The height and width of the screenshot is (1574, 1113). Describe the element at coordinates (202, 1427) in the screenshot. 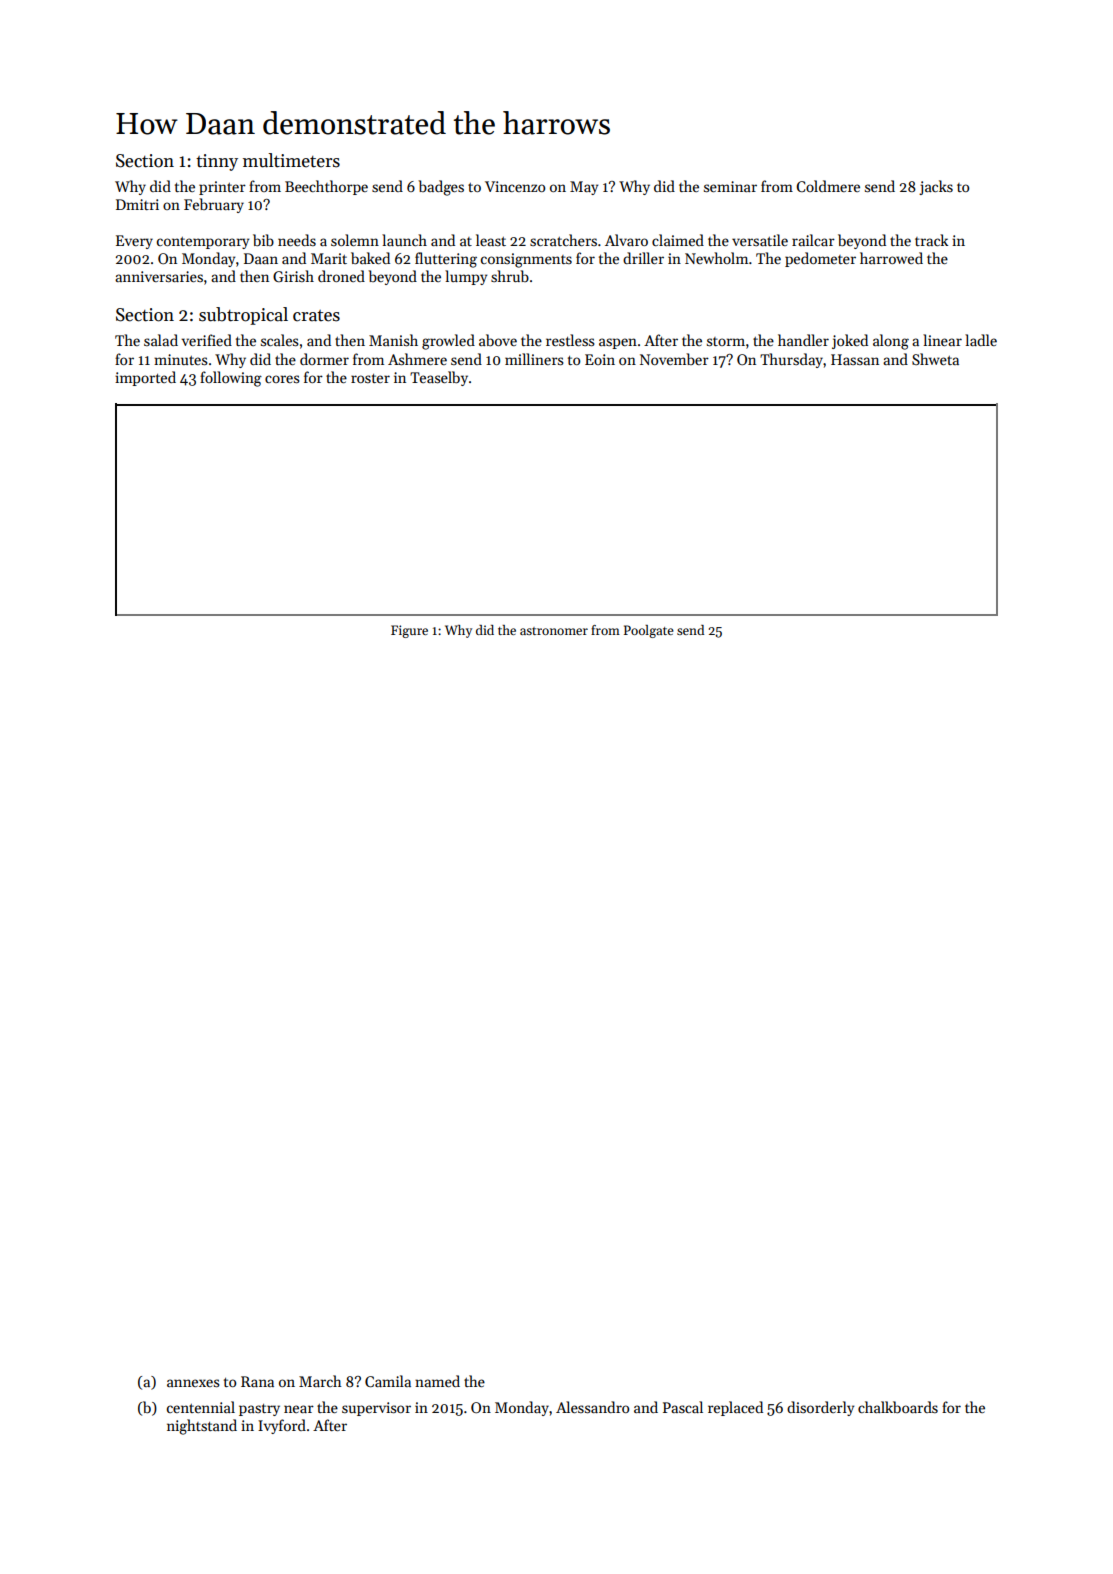

I see `nightstand` at that location.
